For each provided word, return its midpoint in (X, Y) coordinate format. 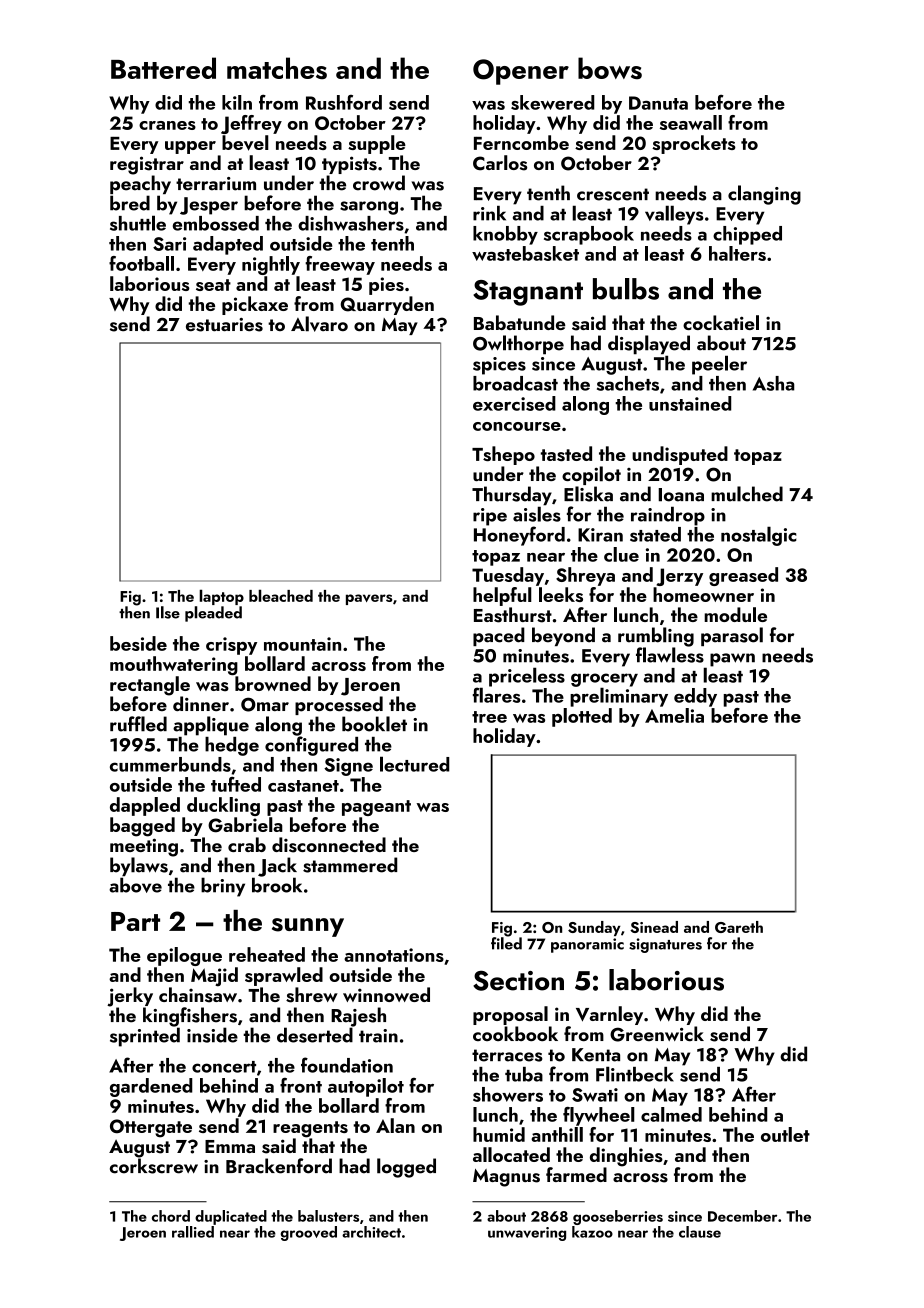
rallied (193, 1232)
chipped (747, 235)
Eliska (588, 494)
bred (130, 203)
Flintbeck (635, 1074)
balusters (328, 1216)
